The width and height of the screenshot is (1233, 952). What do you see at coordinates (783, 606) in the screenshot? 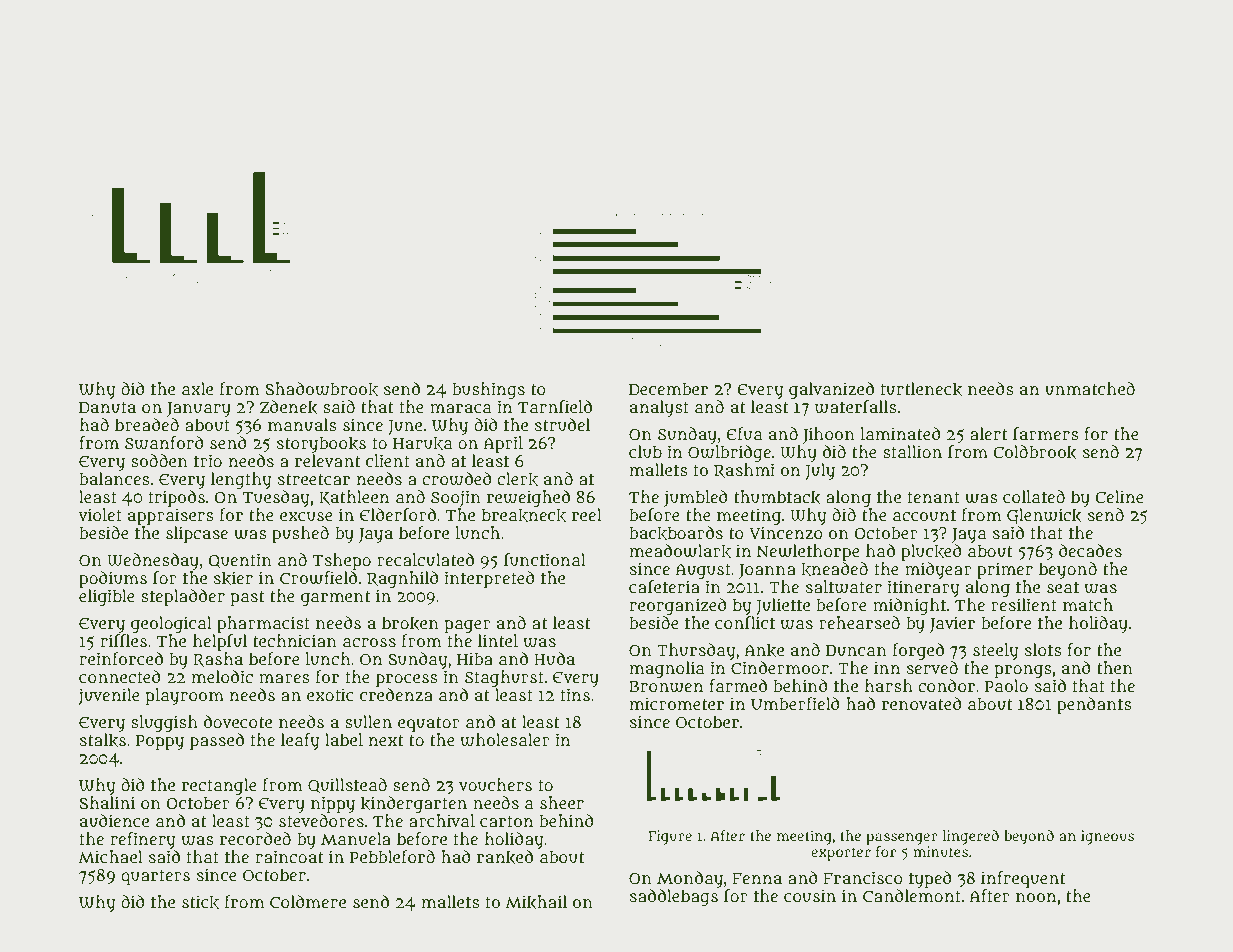
I see `Juliette` at bounding box center [783, 606].
